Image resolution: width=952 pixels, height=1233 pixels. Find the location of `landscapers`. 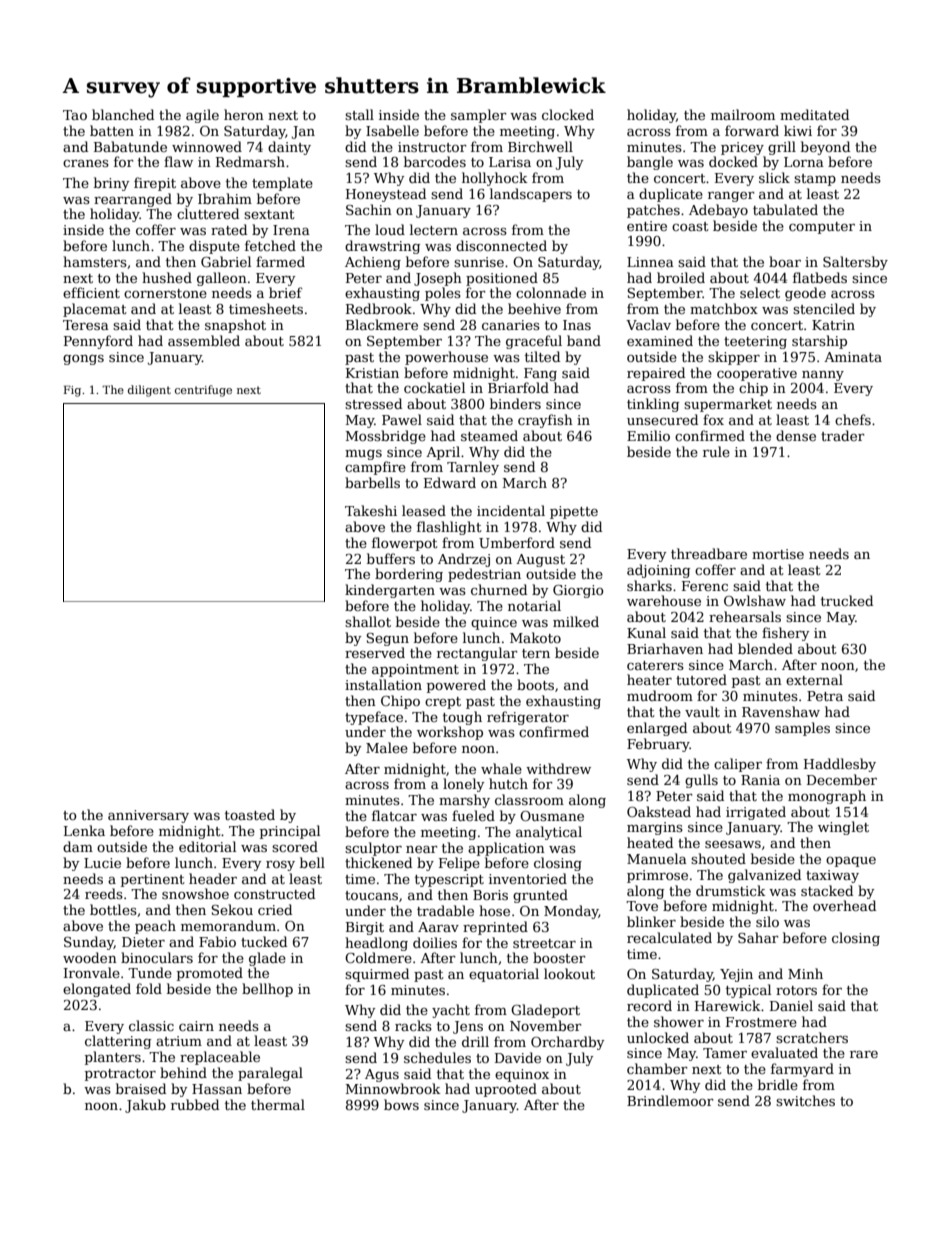

landscapers is located at coordinates (531, 195).
